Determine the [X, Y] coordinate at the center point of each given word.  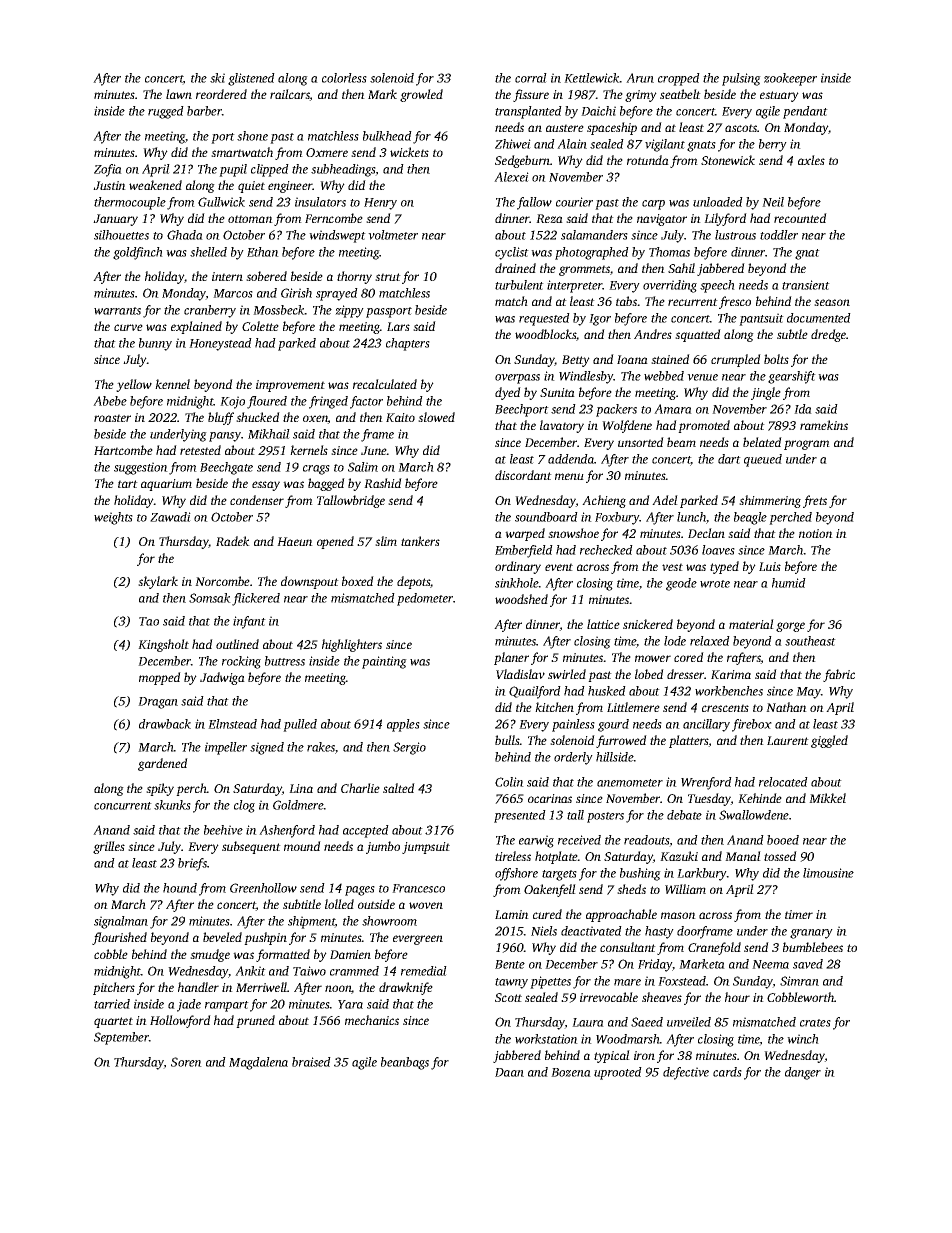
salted [399, 788]
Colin [509, 782]
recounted [800, 218]
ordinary [518, 567]
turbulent [519, 285]
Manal [743, 856]
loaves [718, 550]
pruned [255, 1021]
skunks [172, 805]
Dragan [158, 703]
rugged [166, 112]
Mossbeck [279, 310]
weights [113, 518]
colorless [344, 78]
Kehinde [760, 798]
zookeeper [790, 79]
